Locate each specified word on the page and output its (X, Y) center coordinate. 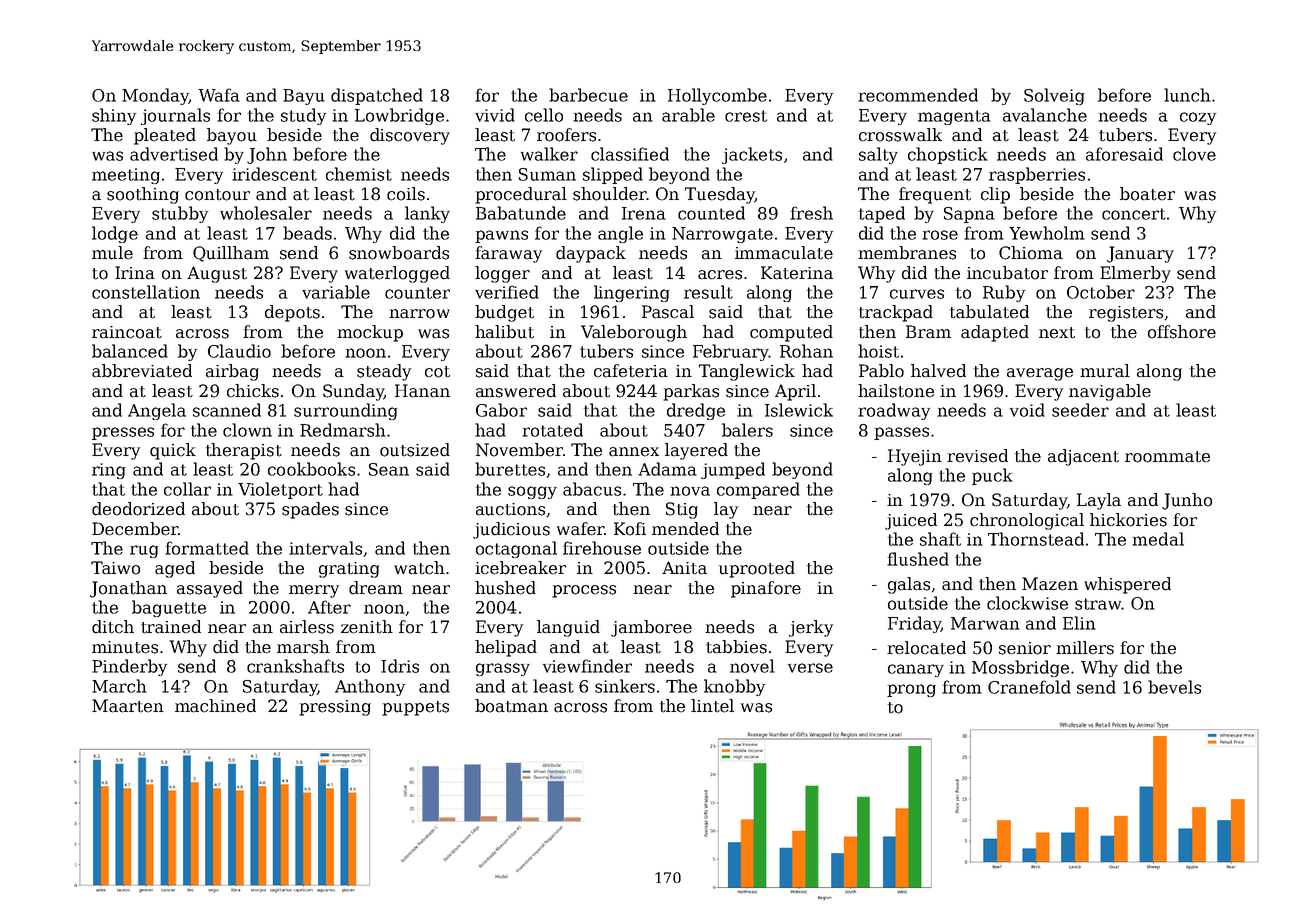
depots (292, 313)
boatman (511, 706)
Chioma (1031, 253)
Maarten (128, 706)
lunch (1187, 95)
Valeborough (634, 333)
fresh (811, 213)
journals (175, 116)
